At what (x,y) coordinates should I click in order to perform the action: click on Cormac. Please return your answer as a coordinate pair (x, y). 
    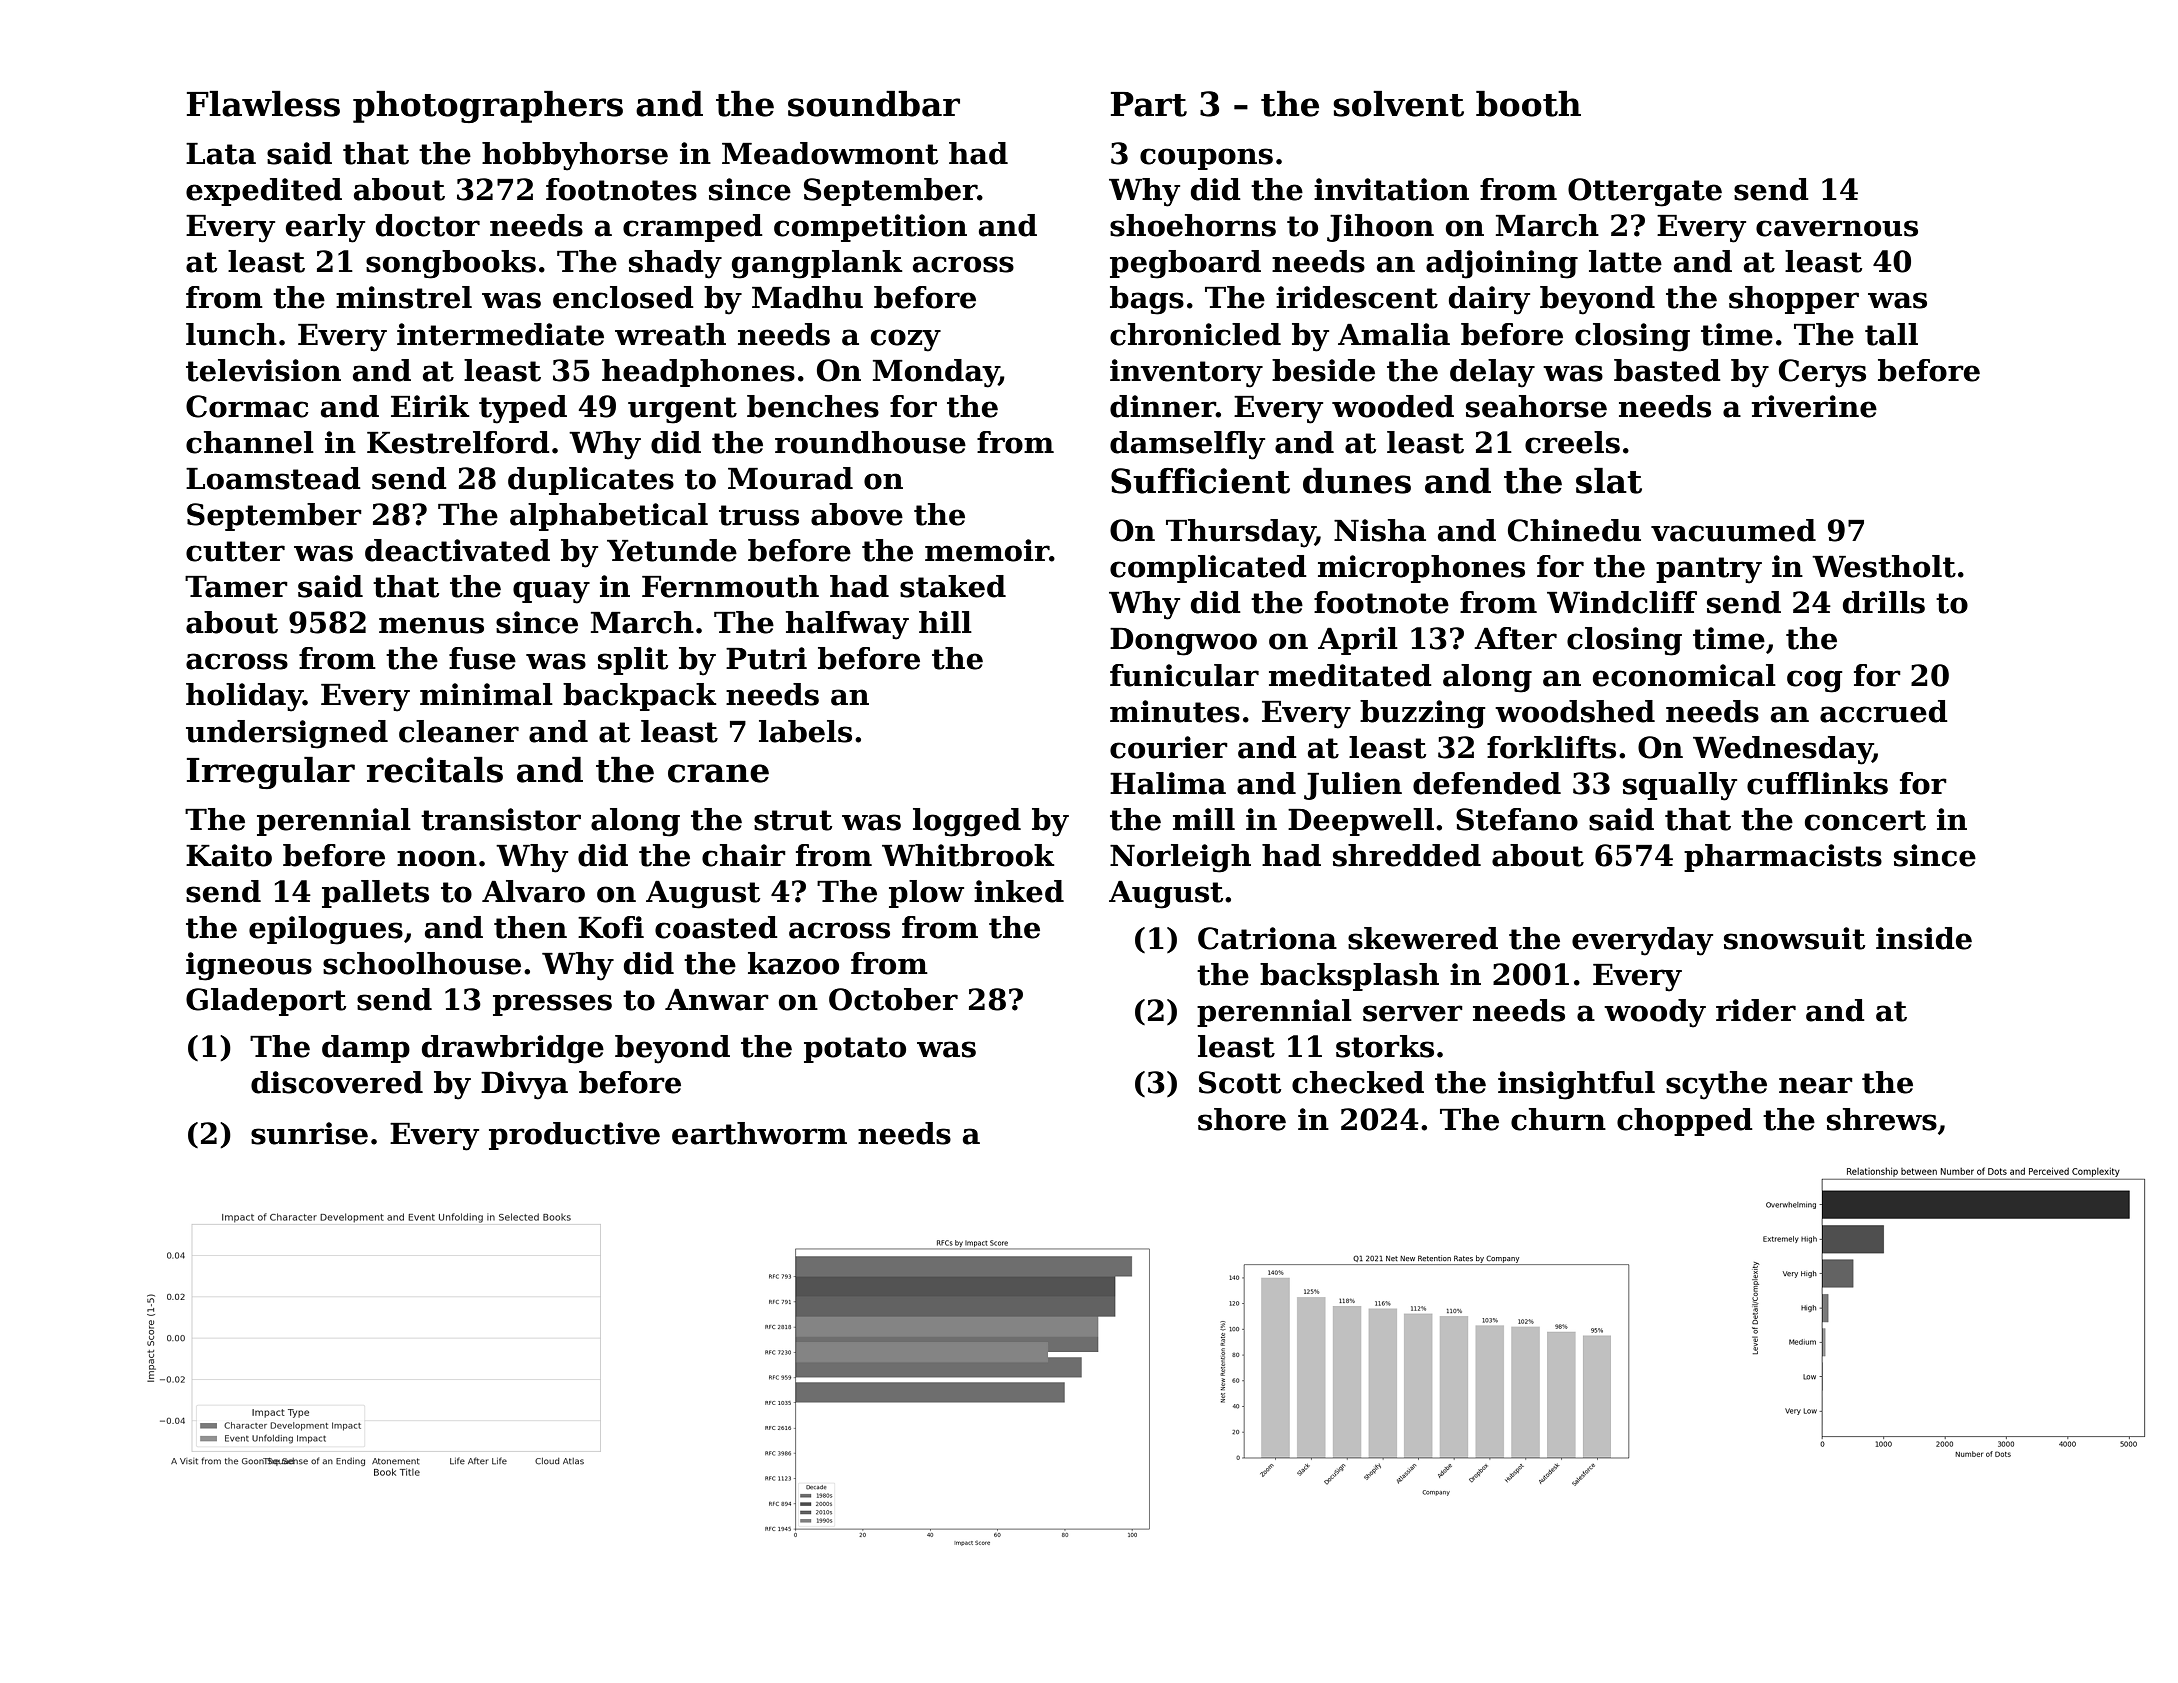
    Looking at the image, I should click on (247, 406).
